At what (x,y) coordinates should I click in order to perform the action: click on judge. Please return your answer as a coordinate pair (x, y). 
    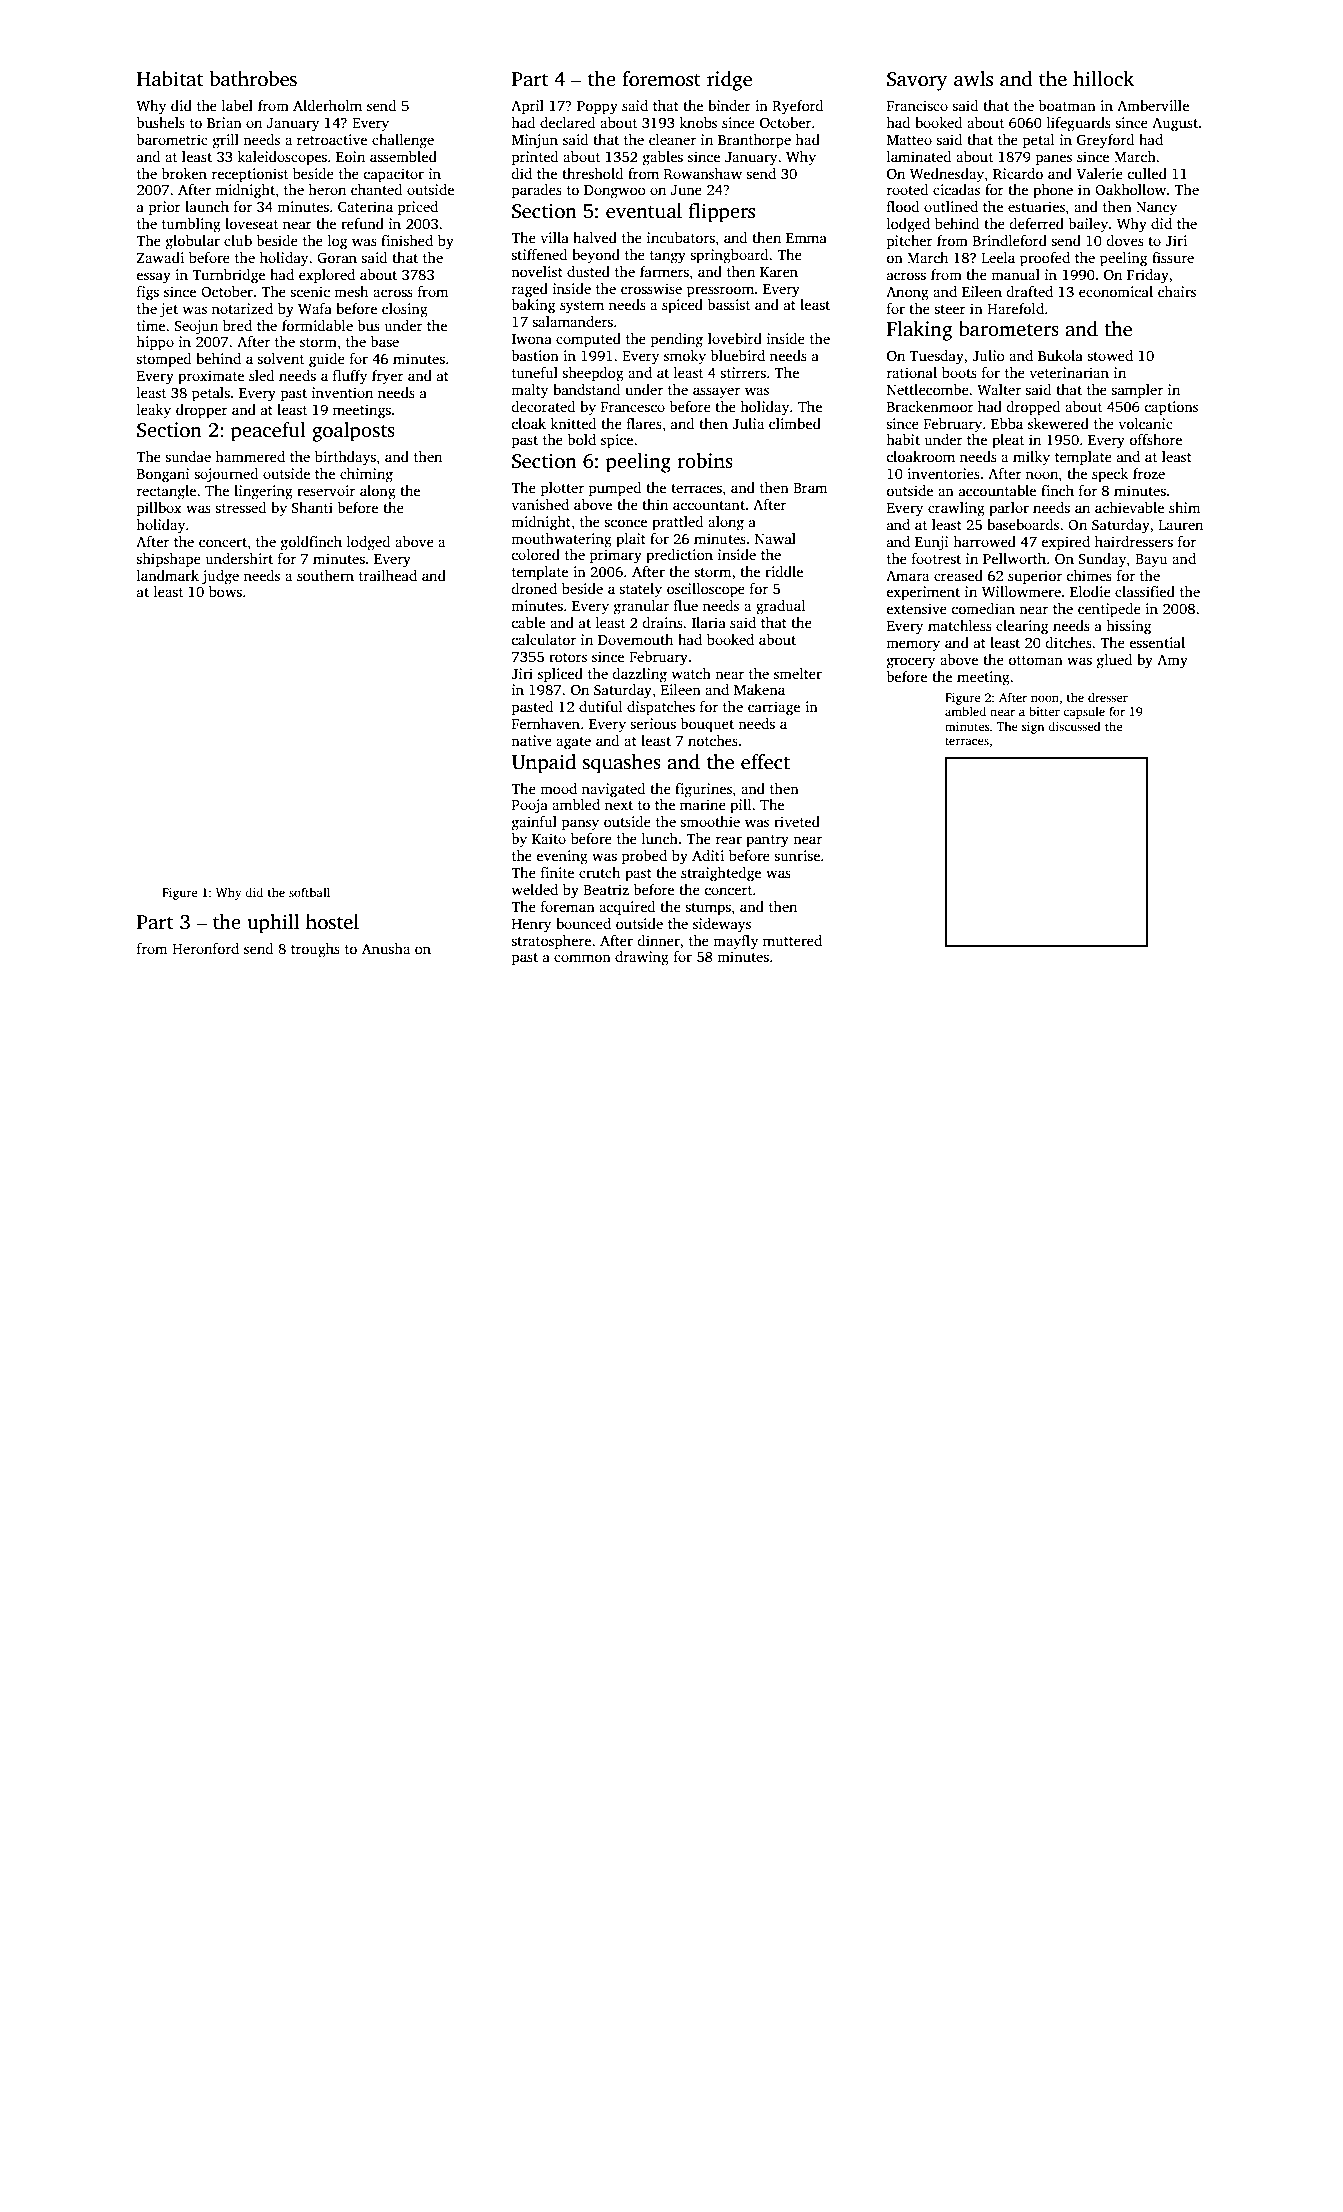
    Looking at the image, I should click on (220, 577).
